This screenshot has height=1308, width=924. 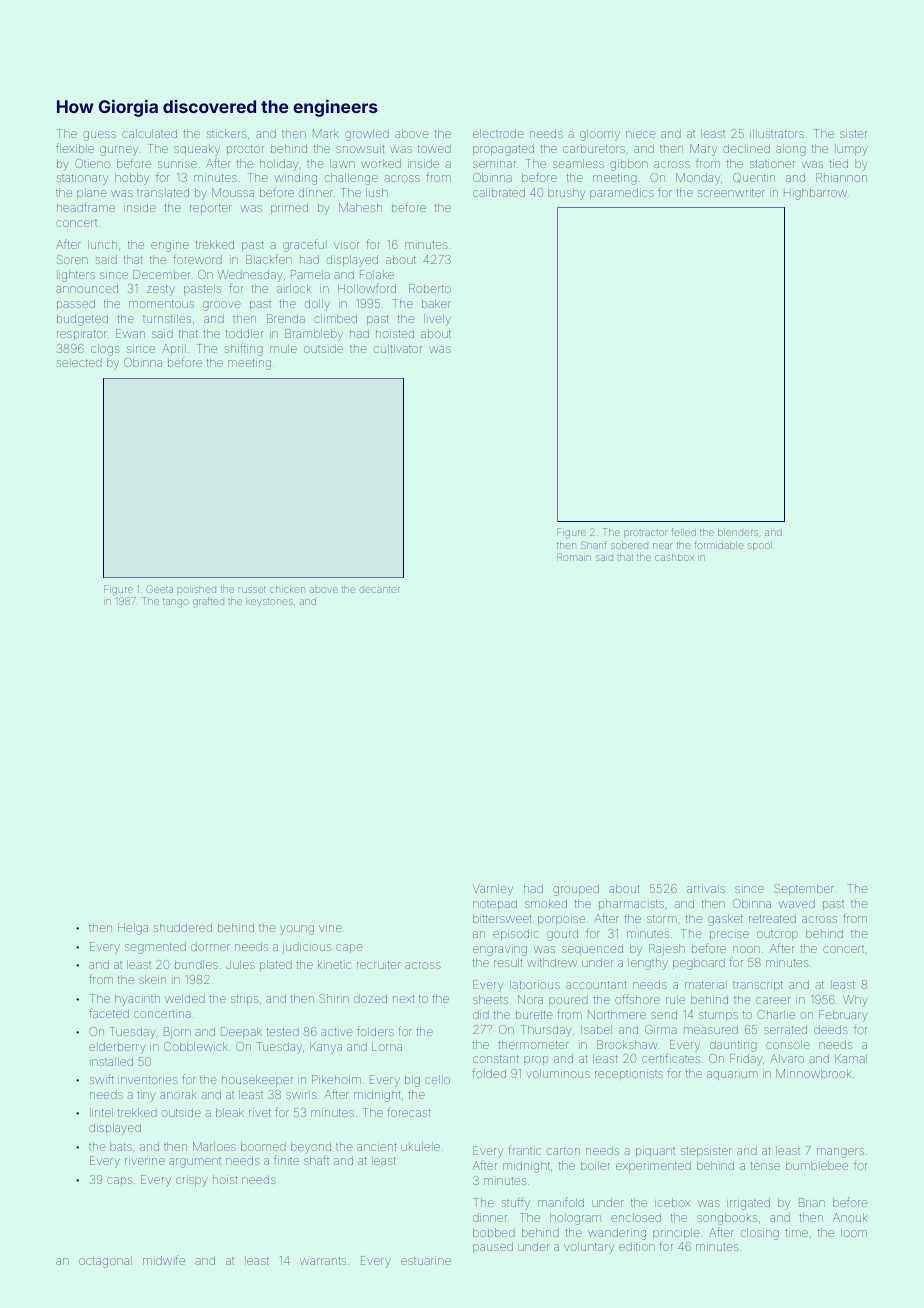 I want to click on niece, so click(x=640, y=134).
